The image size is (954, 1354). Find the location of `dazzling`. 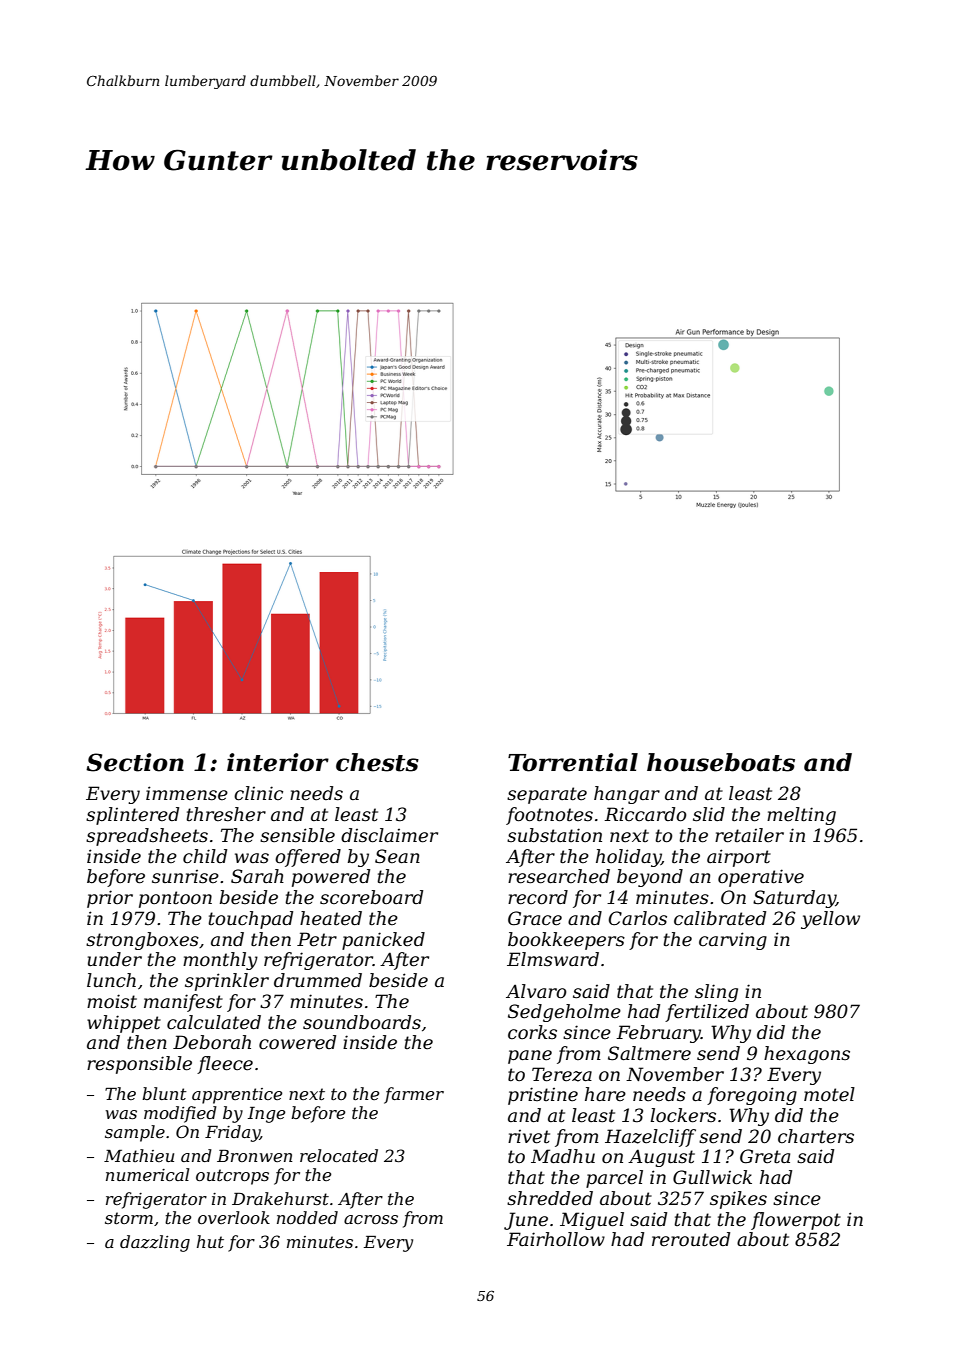

dazzling is located at coordinates (155, 1243).
